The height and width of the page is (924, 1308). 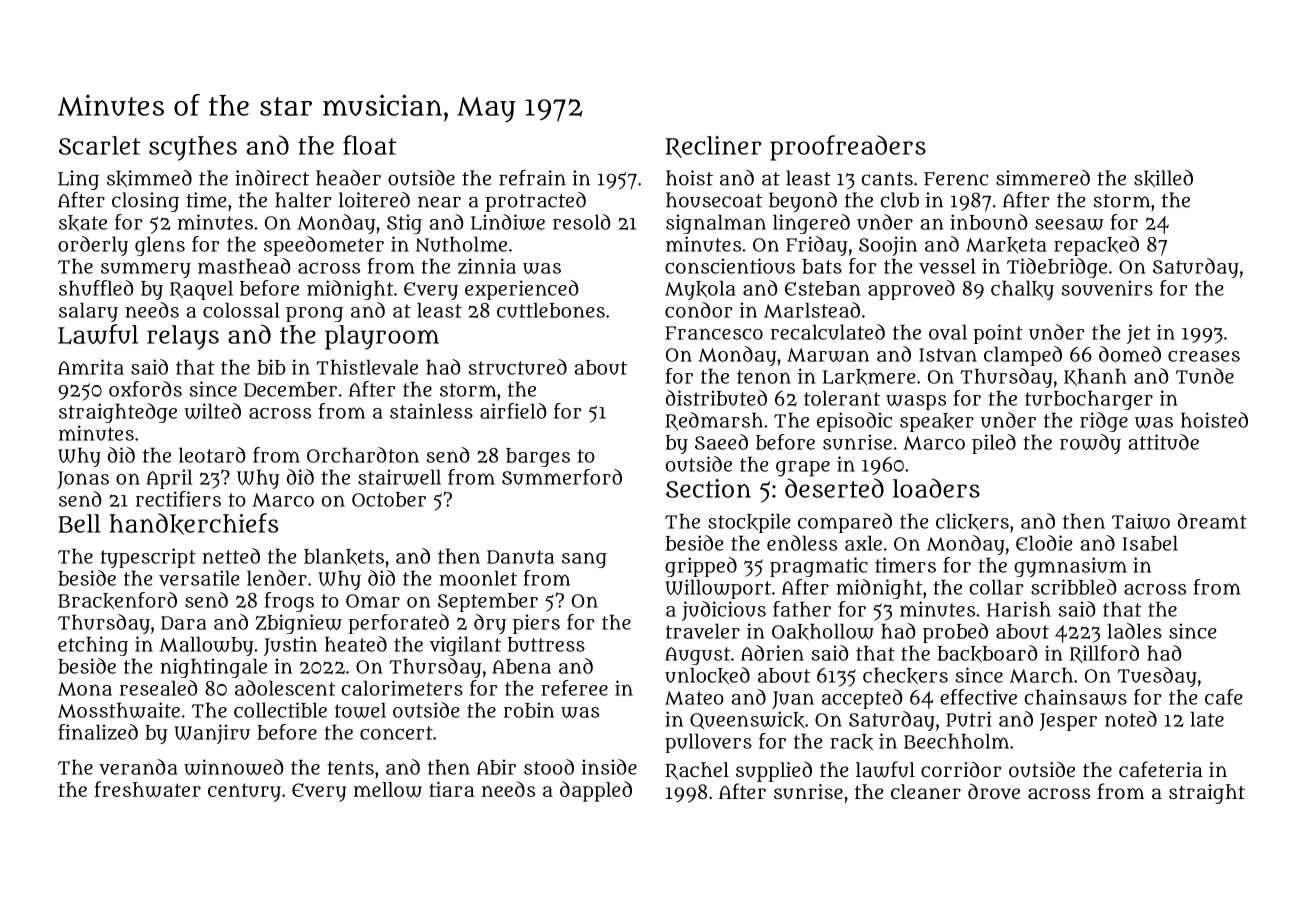 What do you see at coordinates (574, 688) in the page?
I see `referee` at bounding box center [574, 688].
